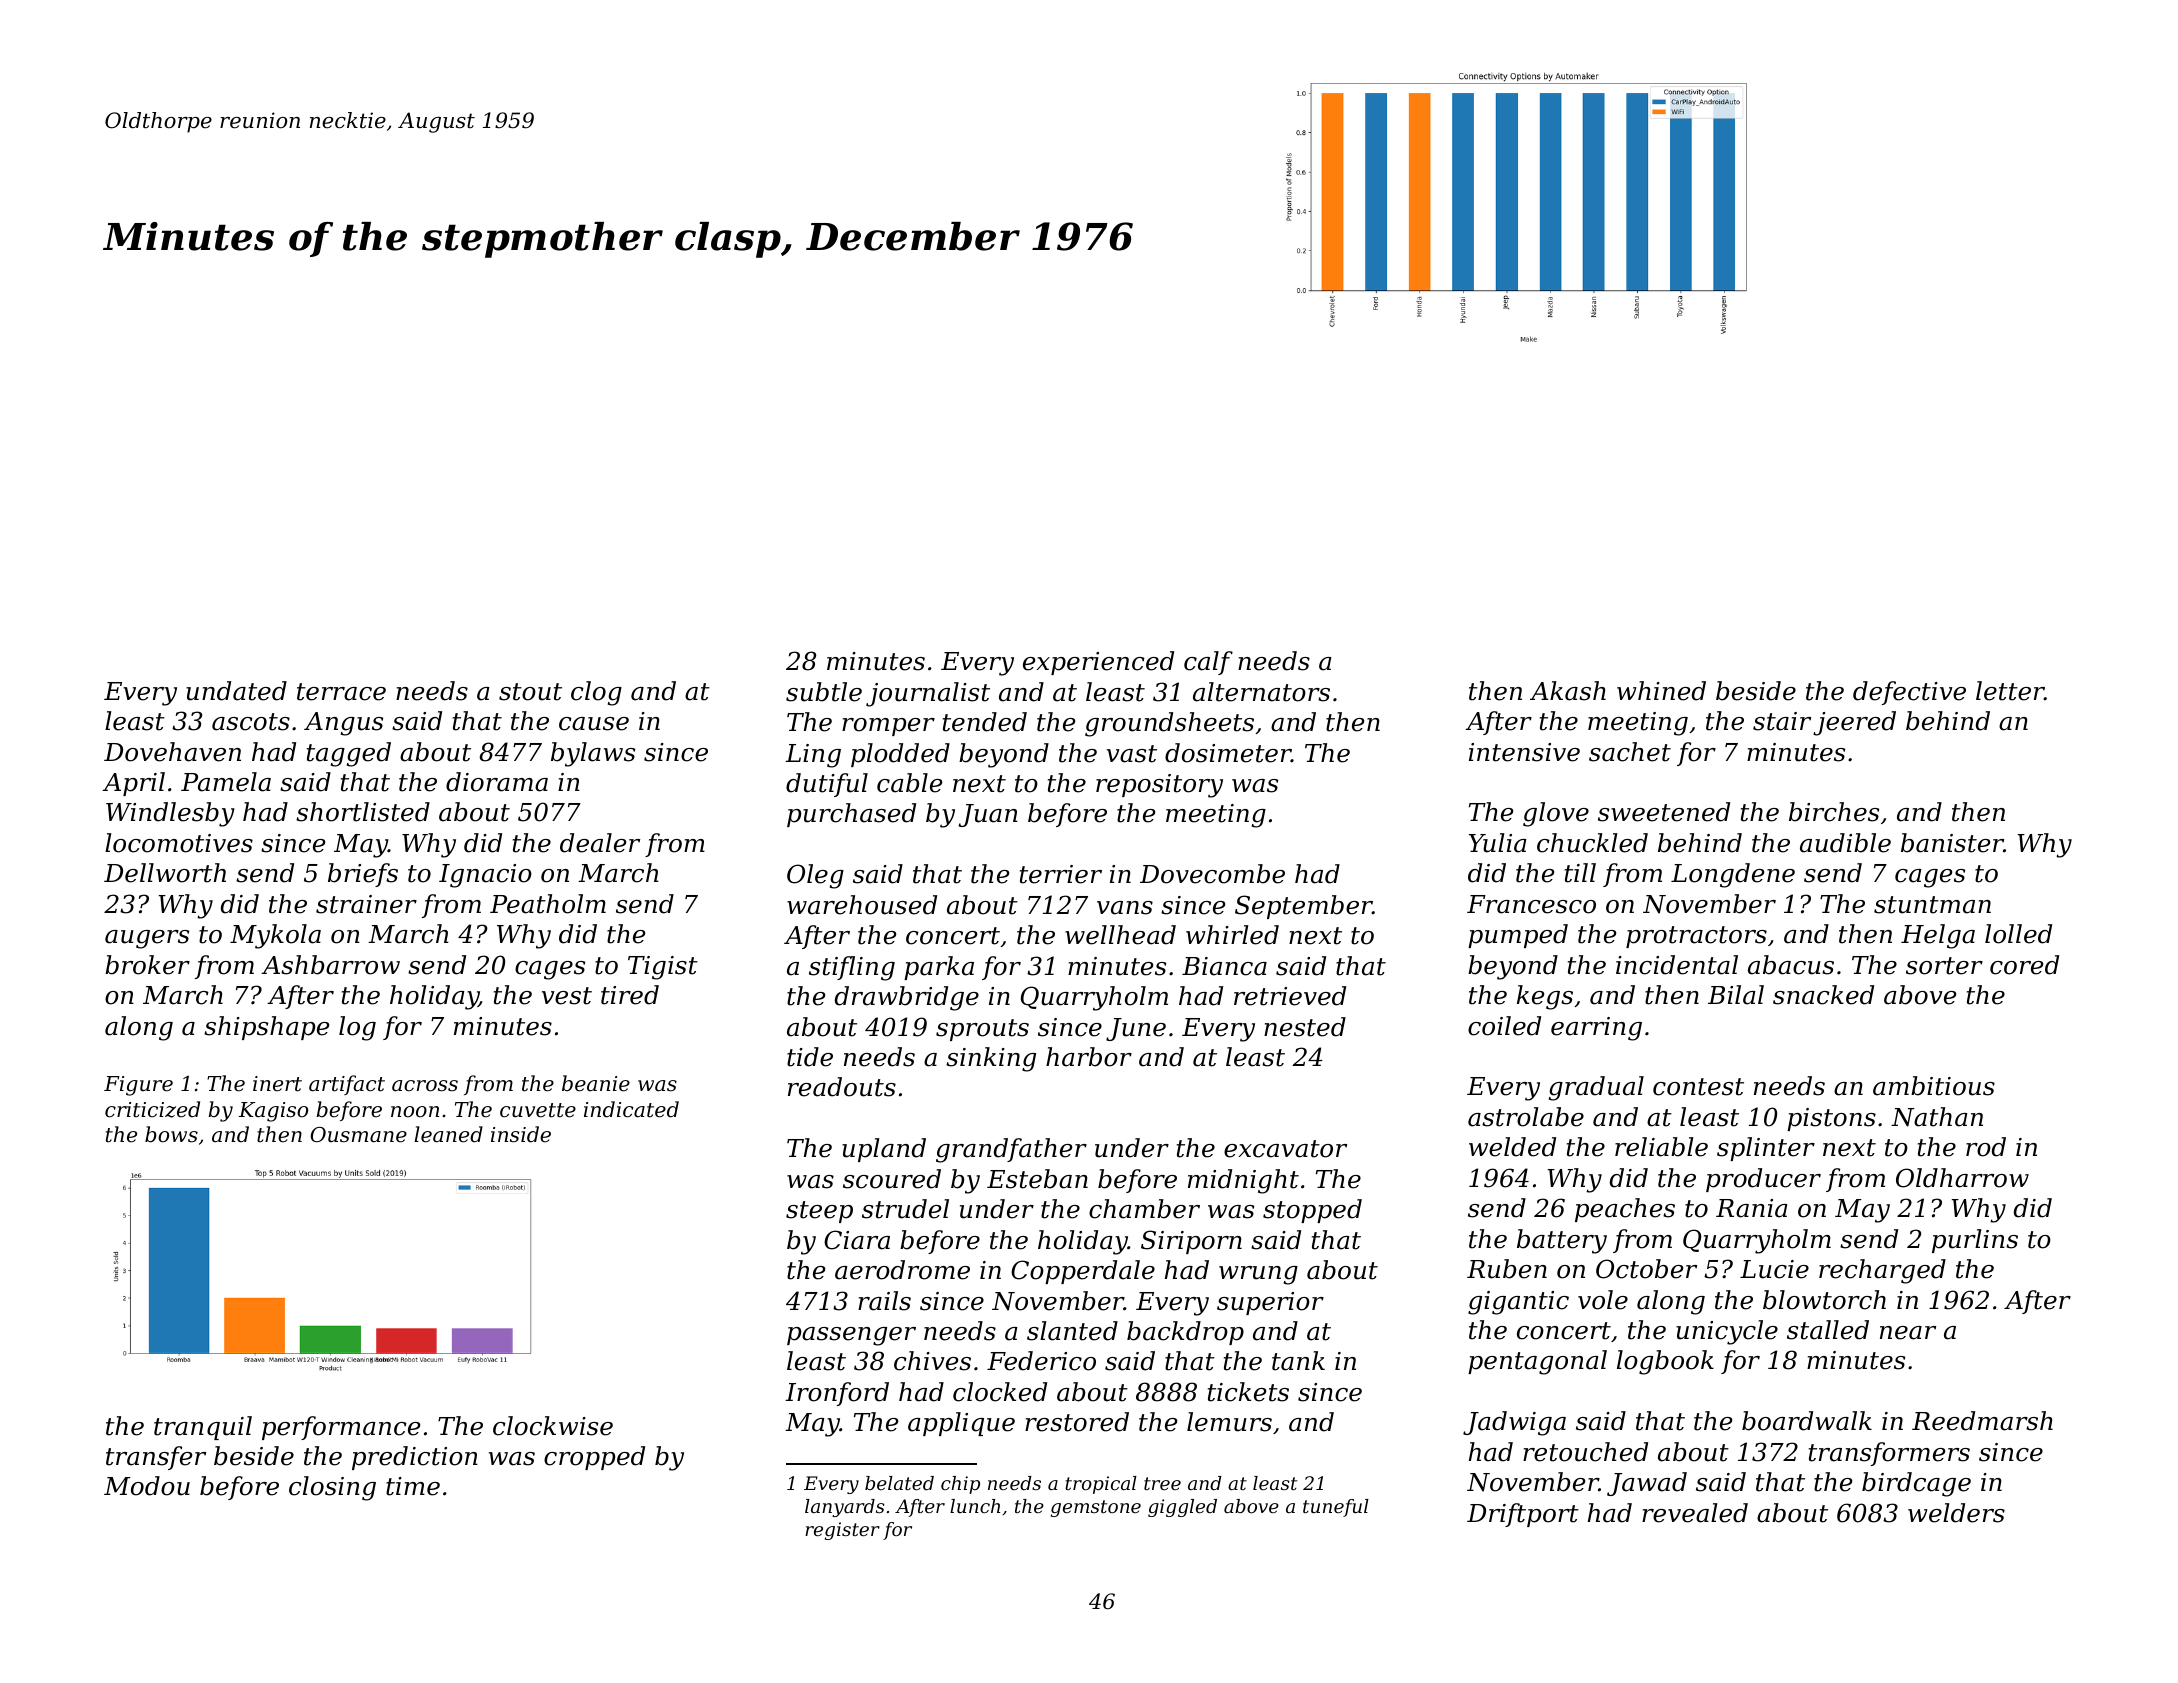  Describe the element at coordinates (413, 1486) in the document. I see `time` at that location.
